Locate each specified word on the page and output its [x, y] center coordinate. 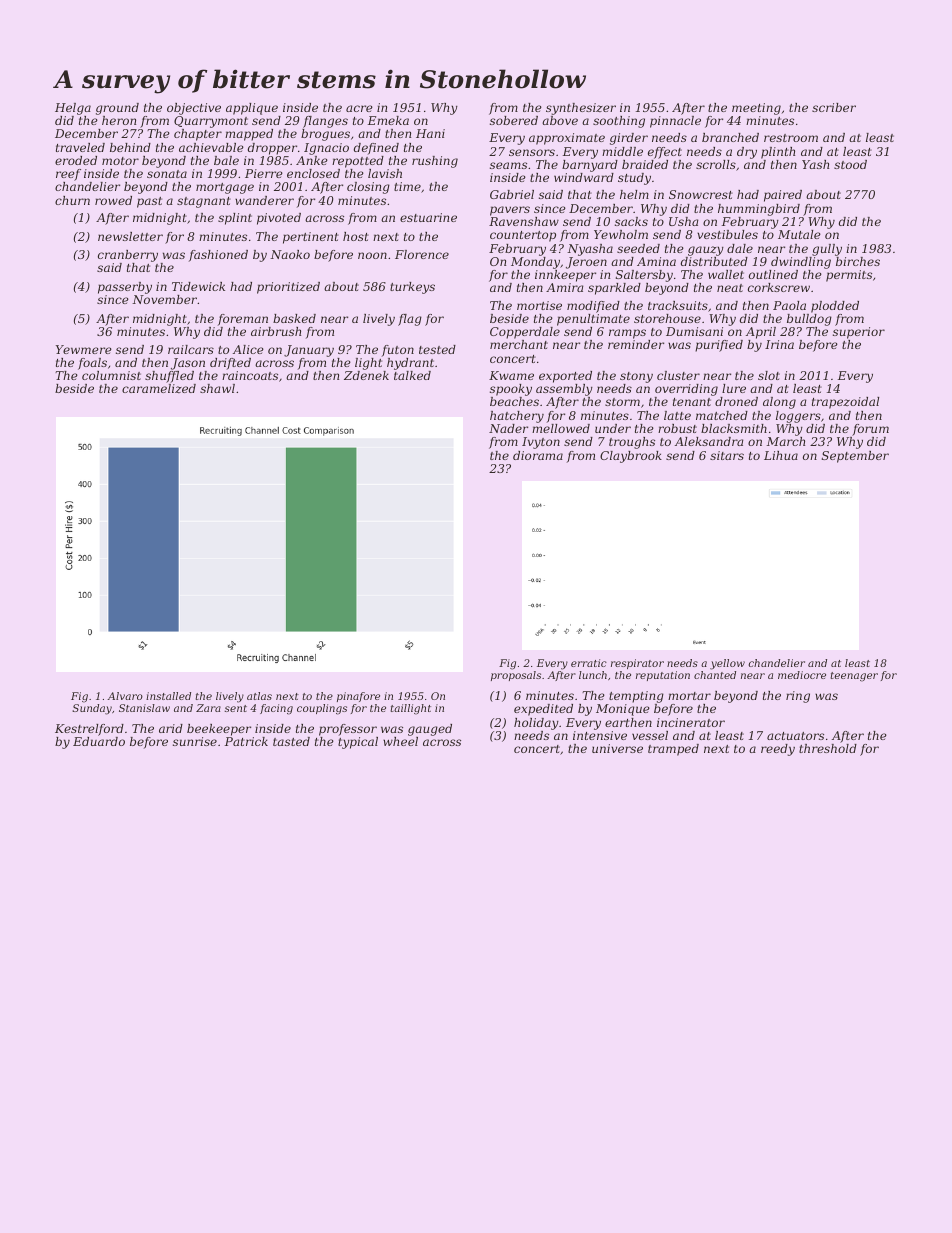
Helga [73, 109]
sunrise [195, 741]
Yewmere [84, 349]
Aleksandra [709, 441]
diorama [538, 455]
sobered [514, 120]
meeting [756, 109]
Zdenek [366, 375]
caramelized [159, 388]
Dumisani [694, 331]
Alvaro [125, 696]
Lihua [781, 455]
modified [593, 307]
